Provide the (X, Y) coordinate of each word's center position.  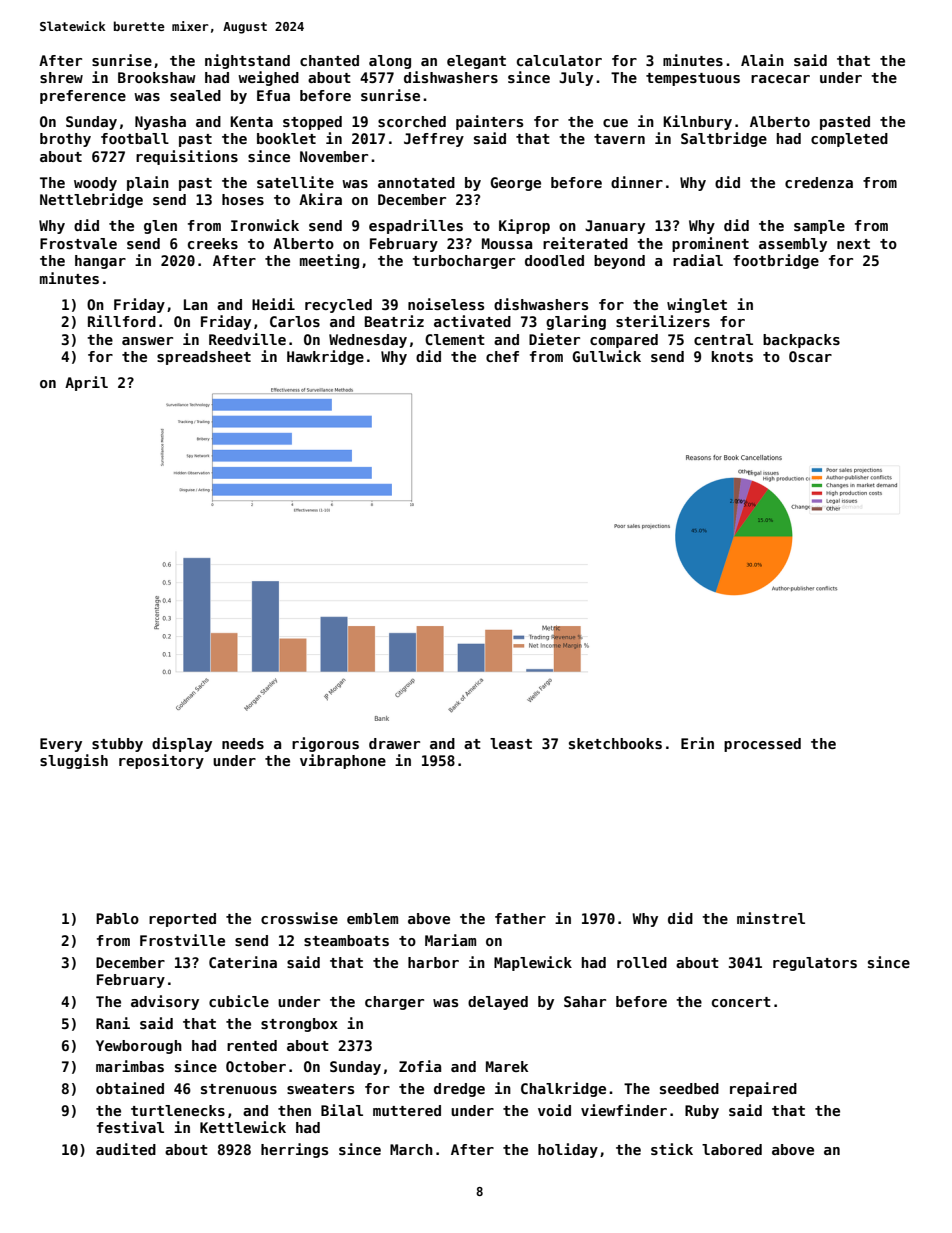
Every (61, 745)
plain (148, 183)
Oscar (810, 356)
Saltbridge (724, 139)
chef (502, 356)
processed (762, 745)
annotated (416, 182)
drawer (394, 743)
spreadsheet (204, 358)
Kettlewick (243, 1127)
